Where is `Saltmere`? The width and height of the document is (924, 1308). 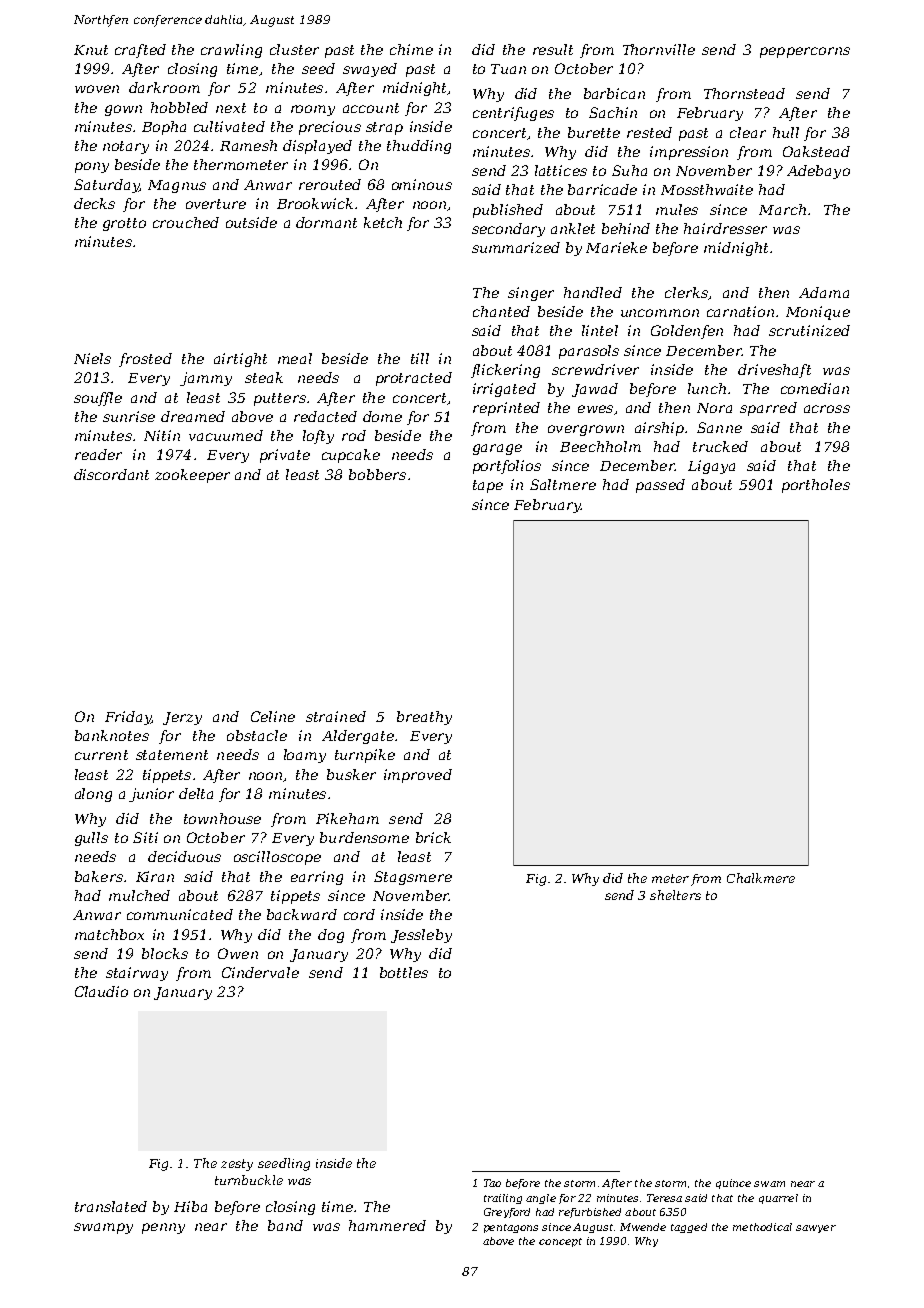
Saltmere is located at coordinates (563, 484).
